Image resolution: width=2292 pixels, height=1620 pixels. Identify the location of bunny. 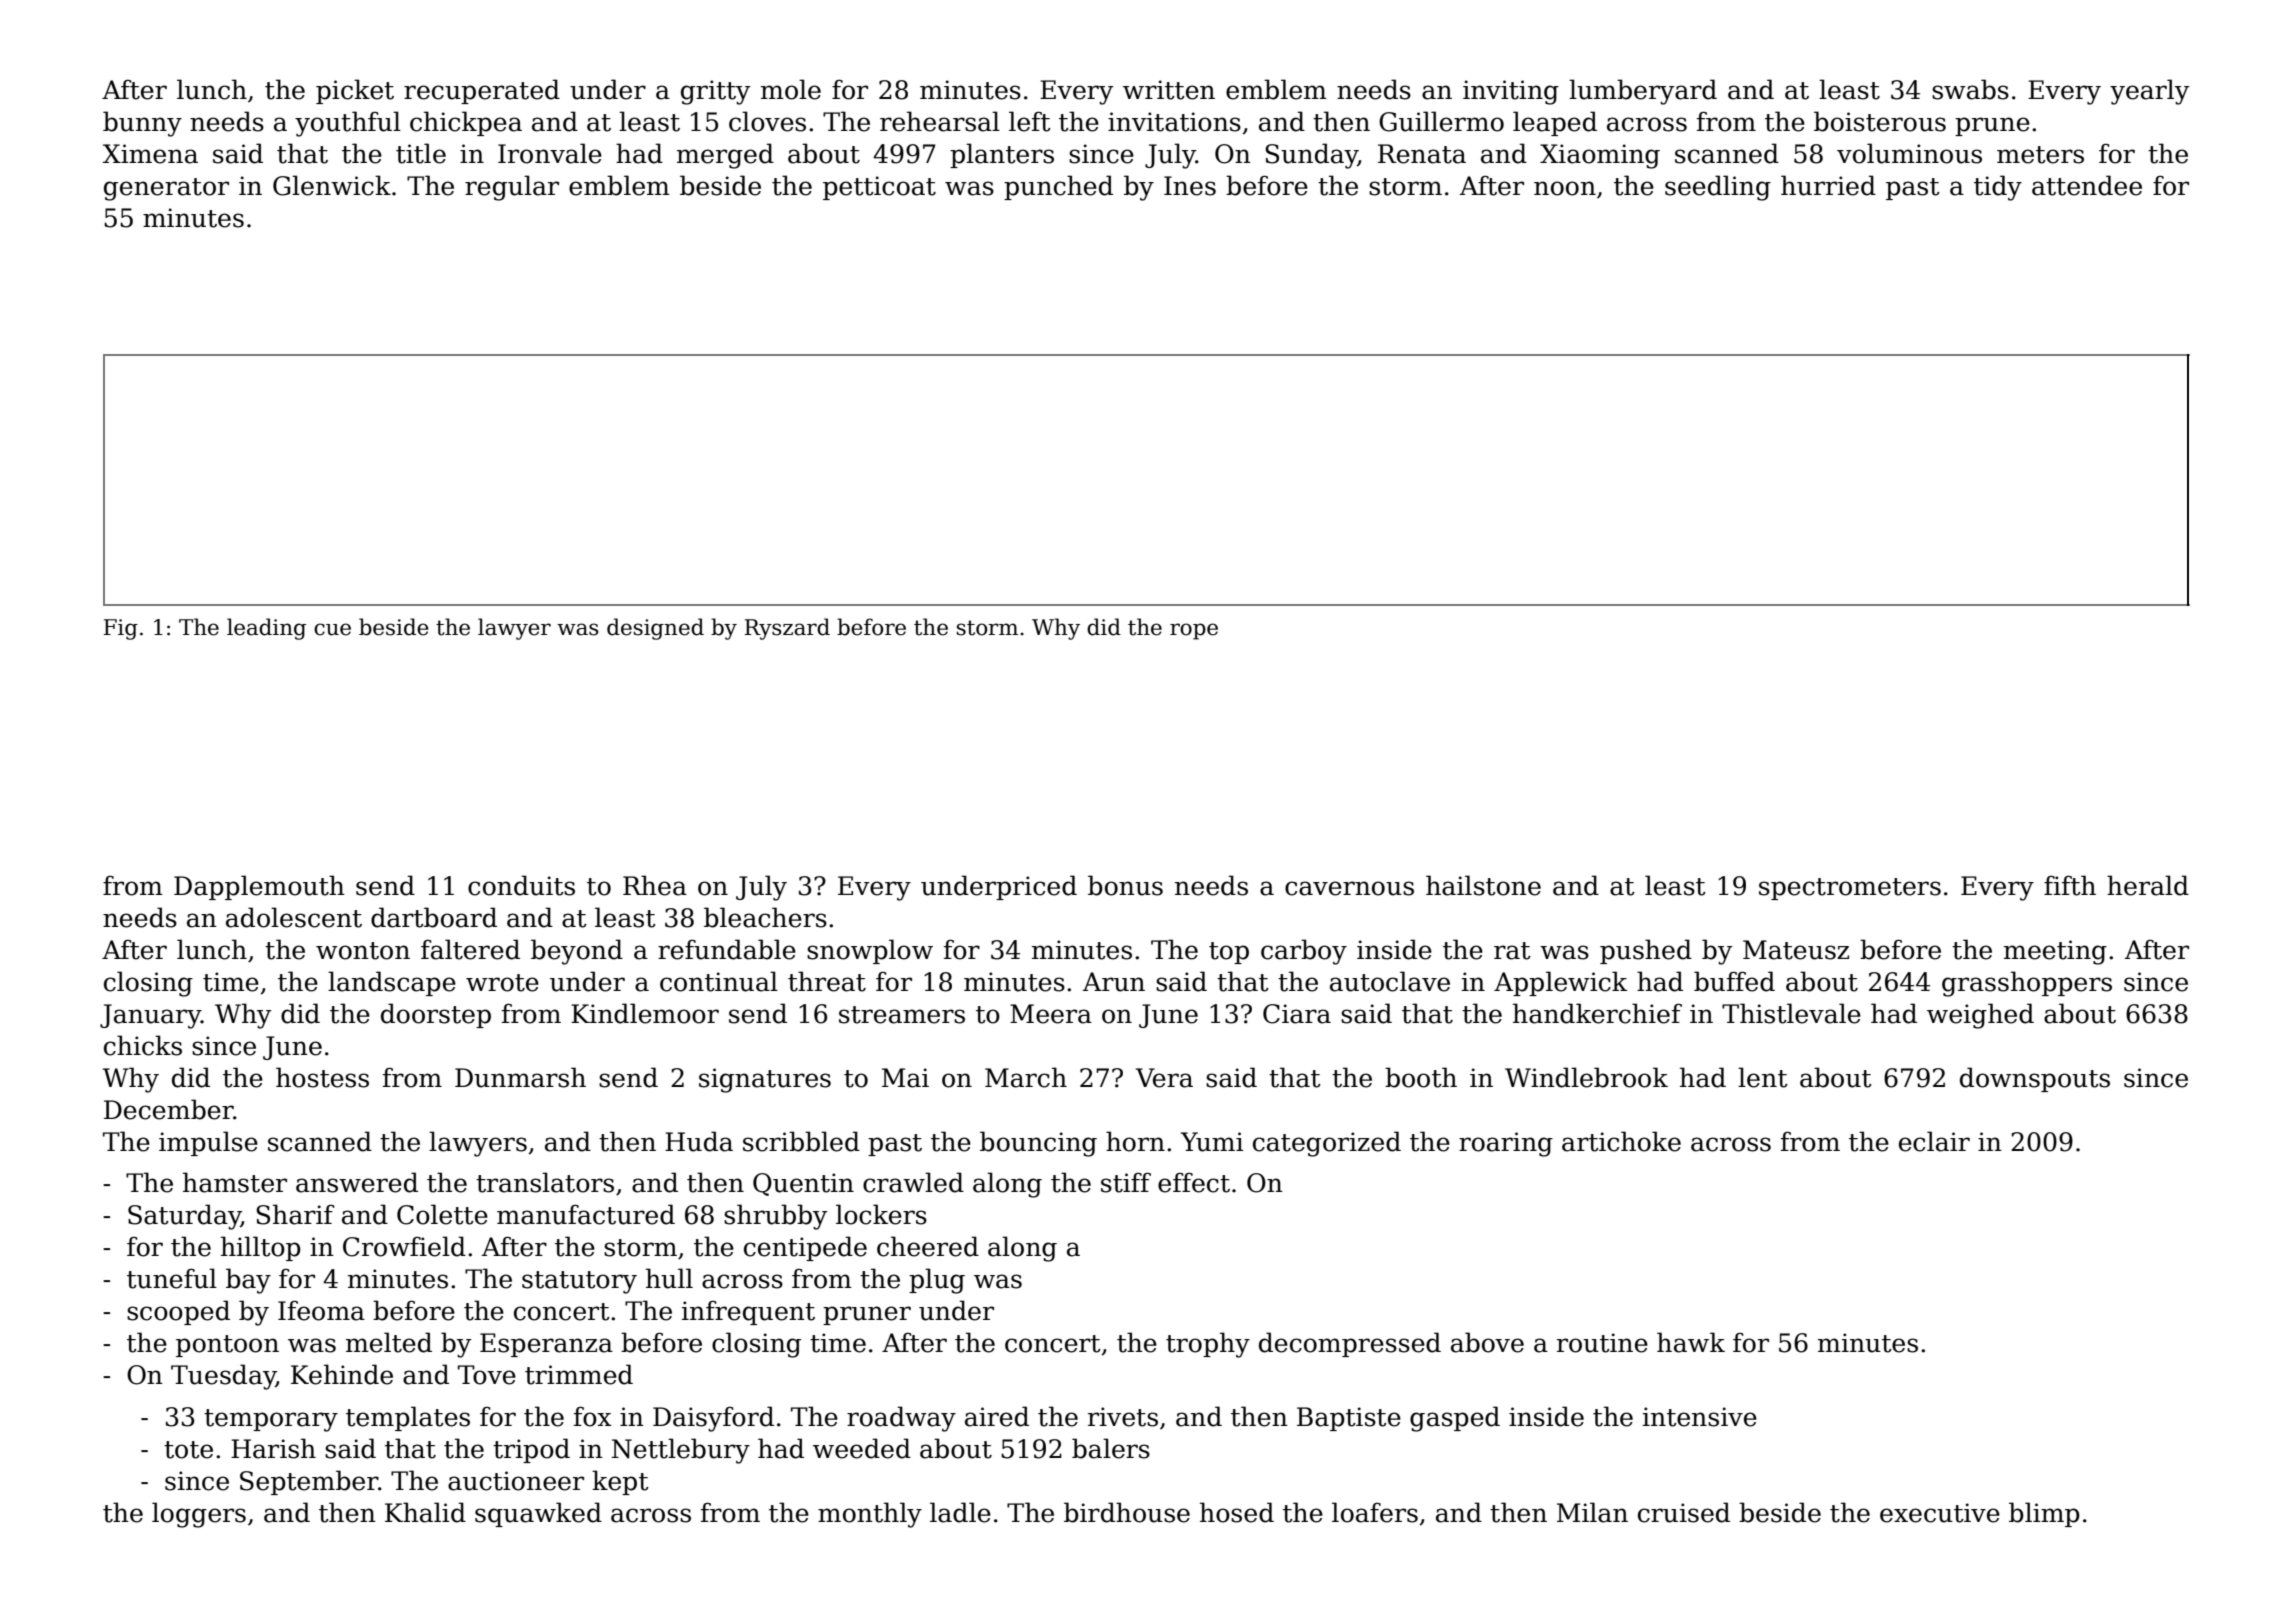
(142, 124).
